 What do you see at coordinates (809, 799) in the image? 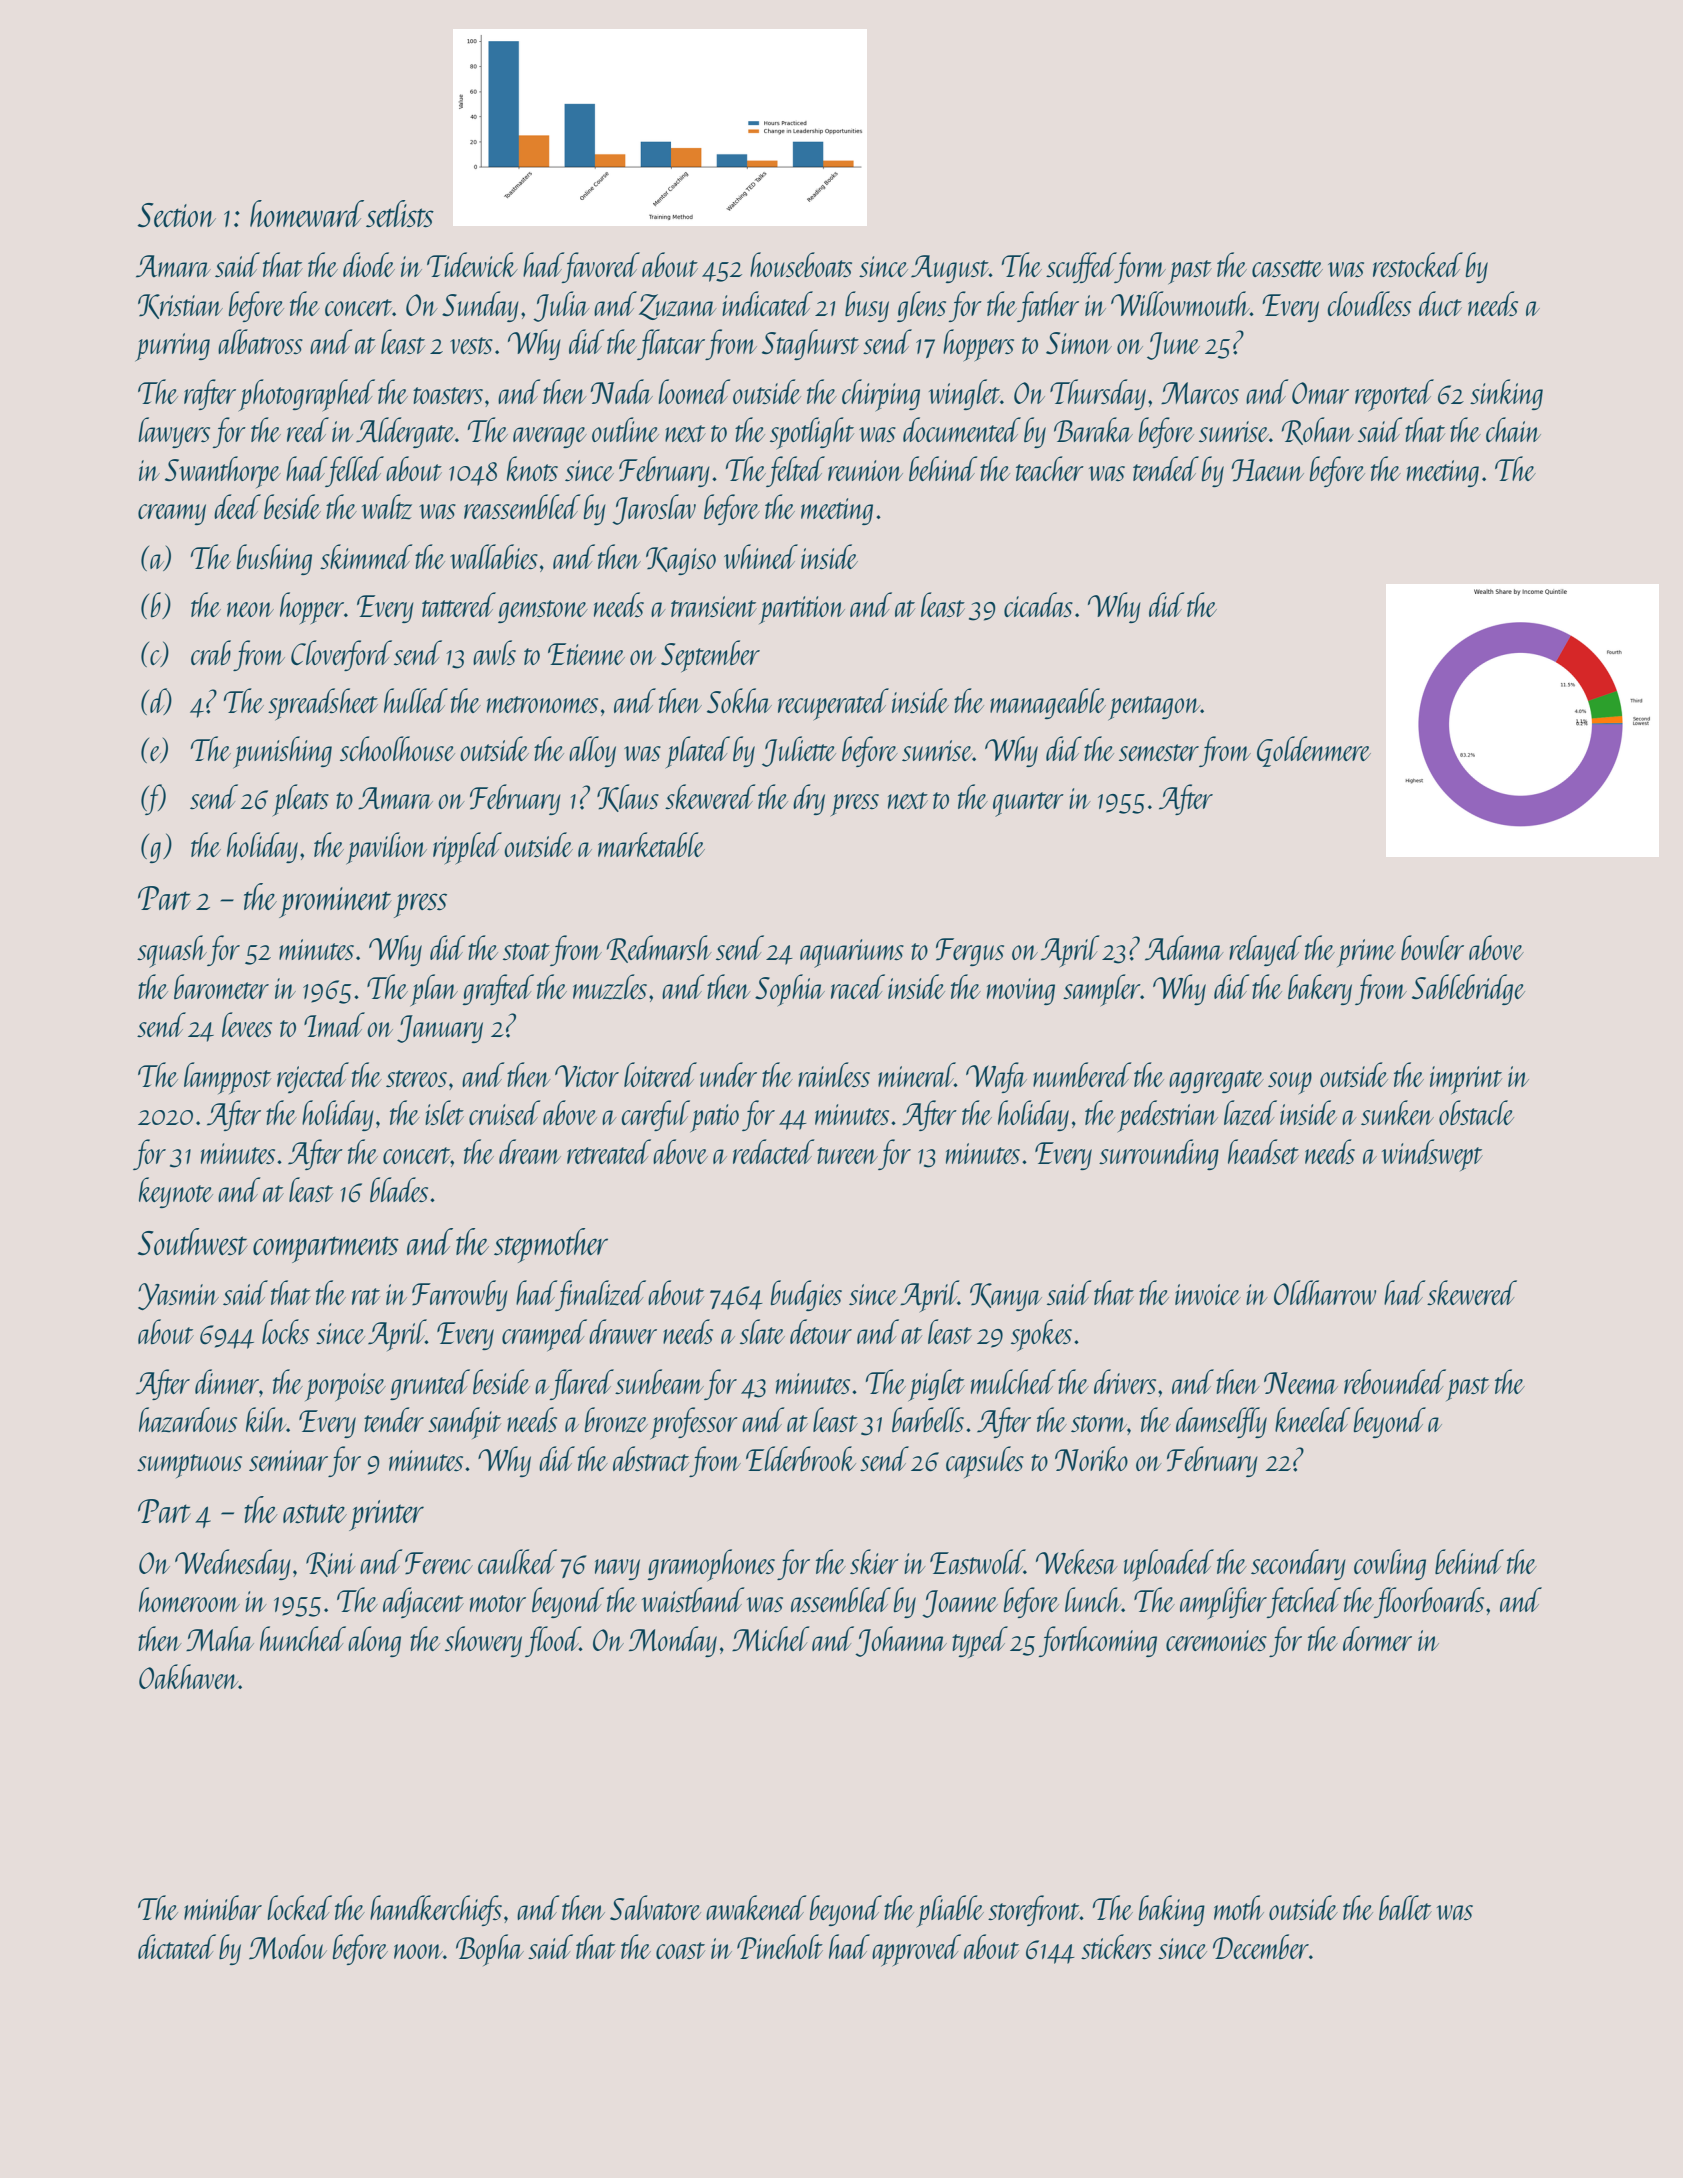
I see `dry` at bounding box center [809, 799].
